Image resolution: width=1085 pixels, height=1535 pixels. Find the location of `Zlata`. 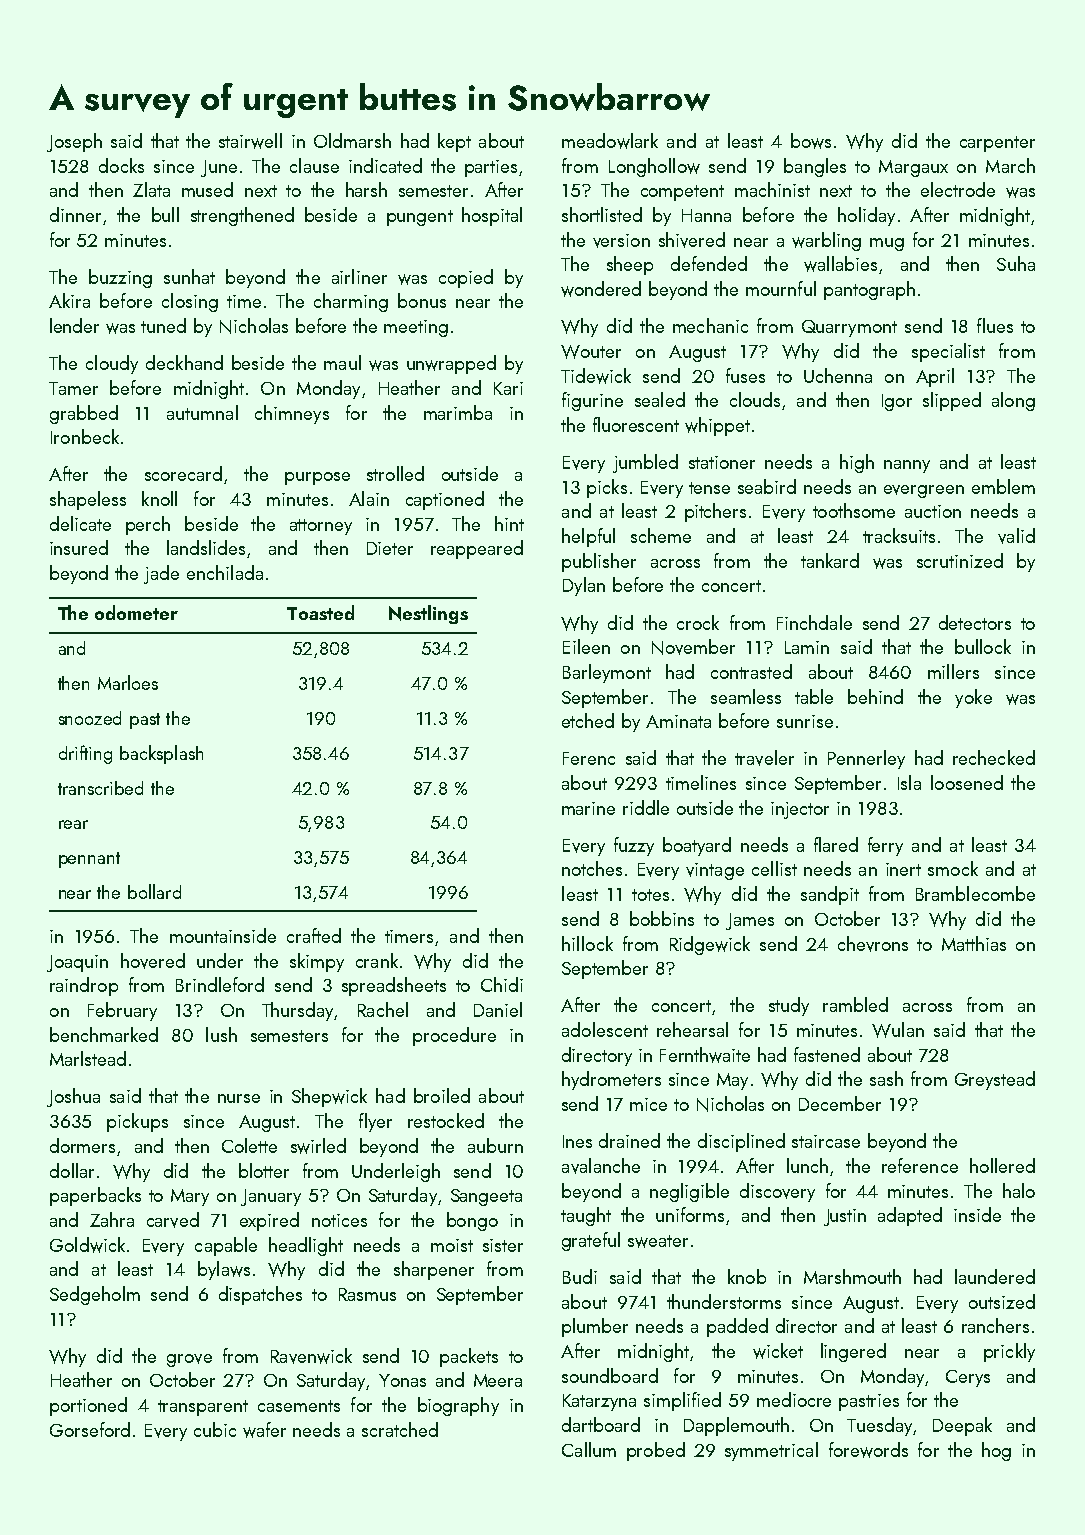

Zlata is located at coordinates (151, 189).
